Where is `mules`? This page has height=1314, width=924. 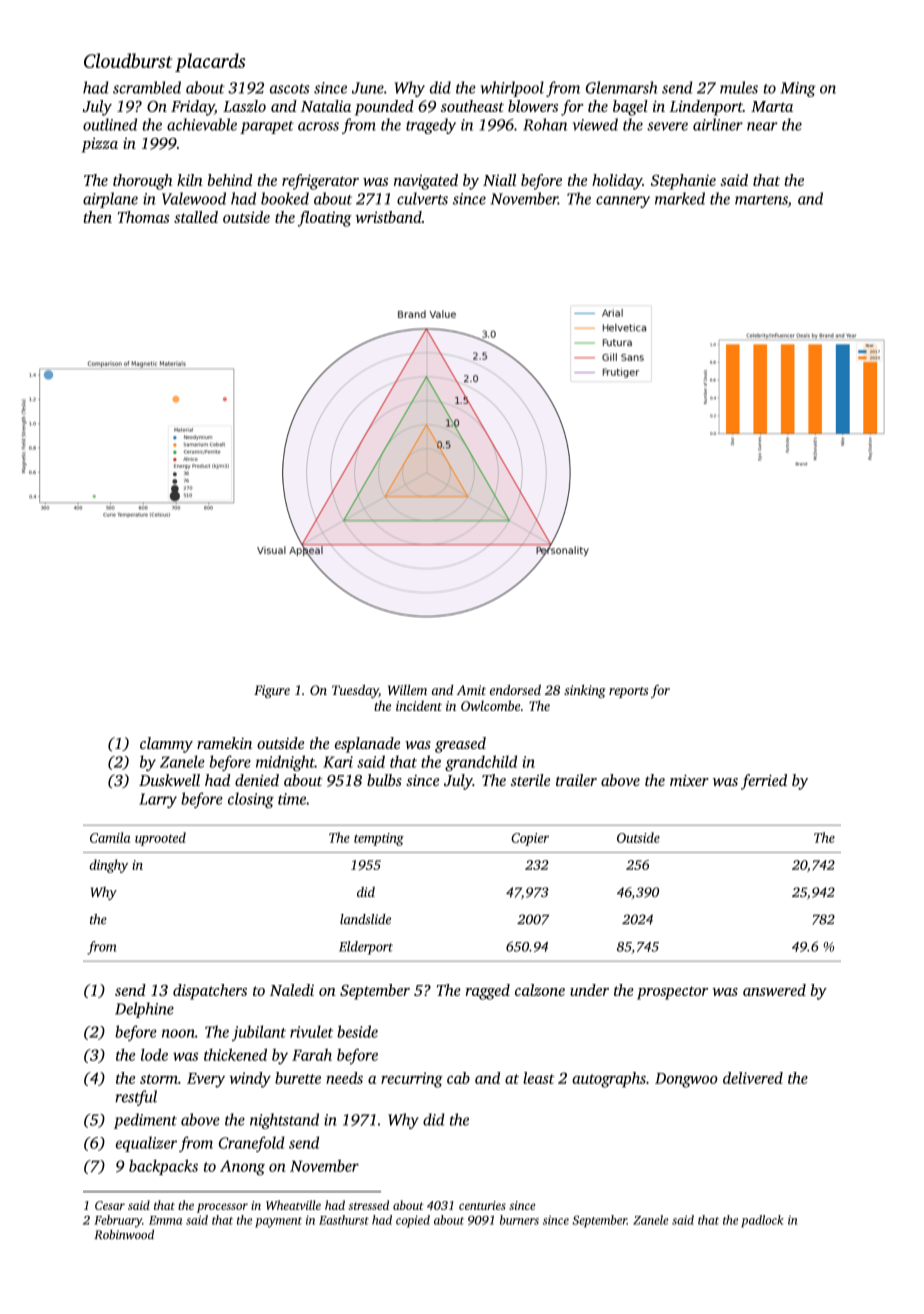
mules is located at coordinates (739, 87).
